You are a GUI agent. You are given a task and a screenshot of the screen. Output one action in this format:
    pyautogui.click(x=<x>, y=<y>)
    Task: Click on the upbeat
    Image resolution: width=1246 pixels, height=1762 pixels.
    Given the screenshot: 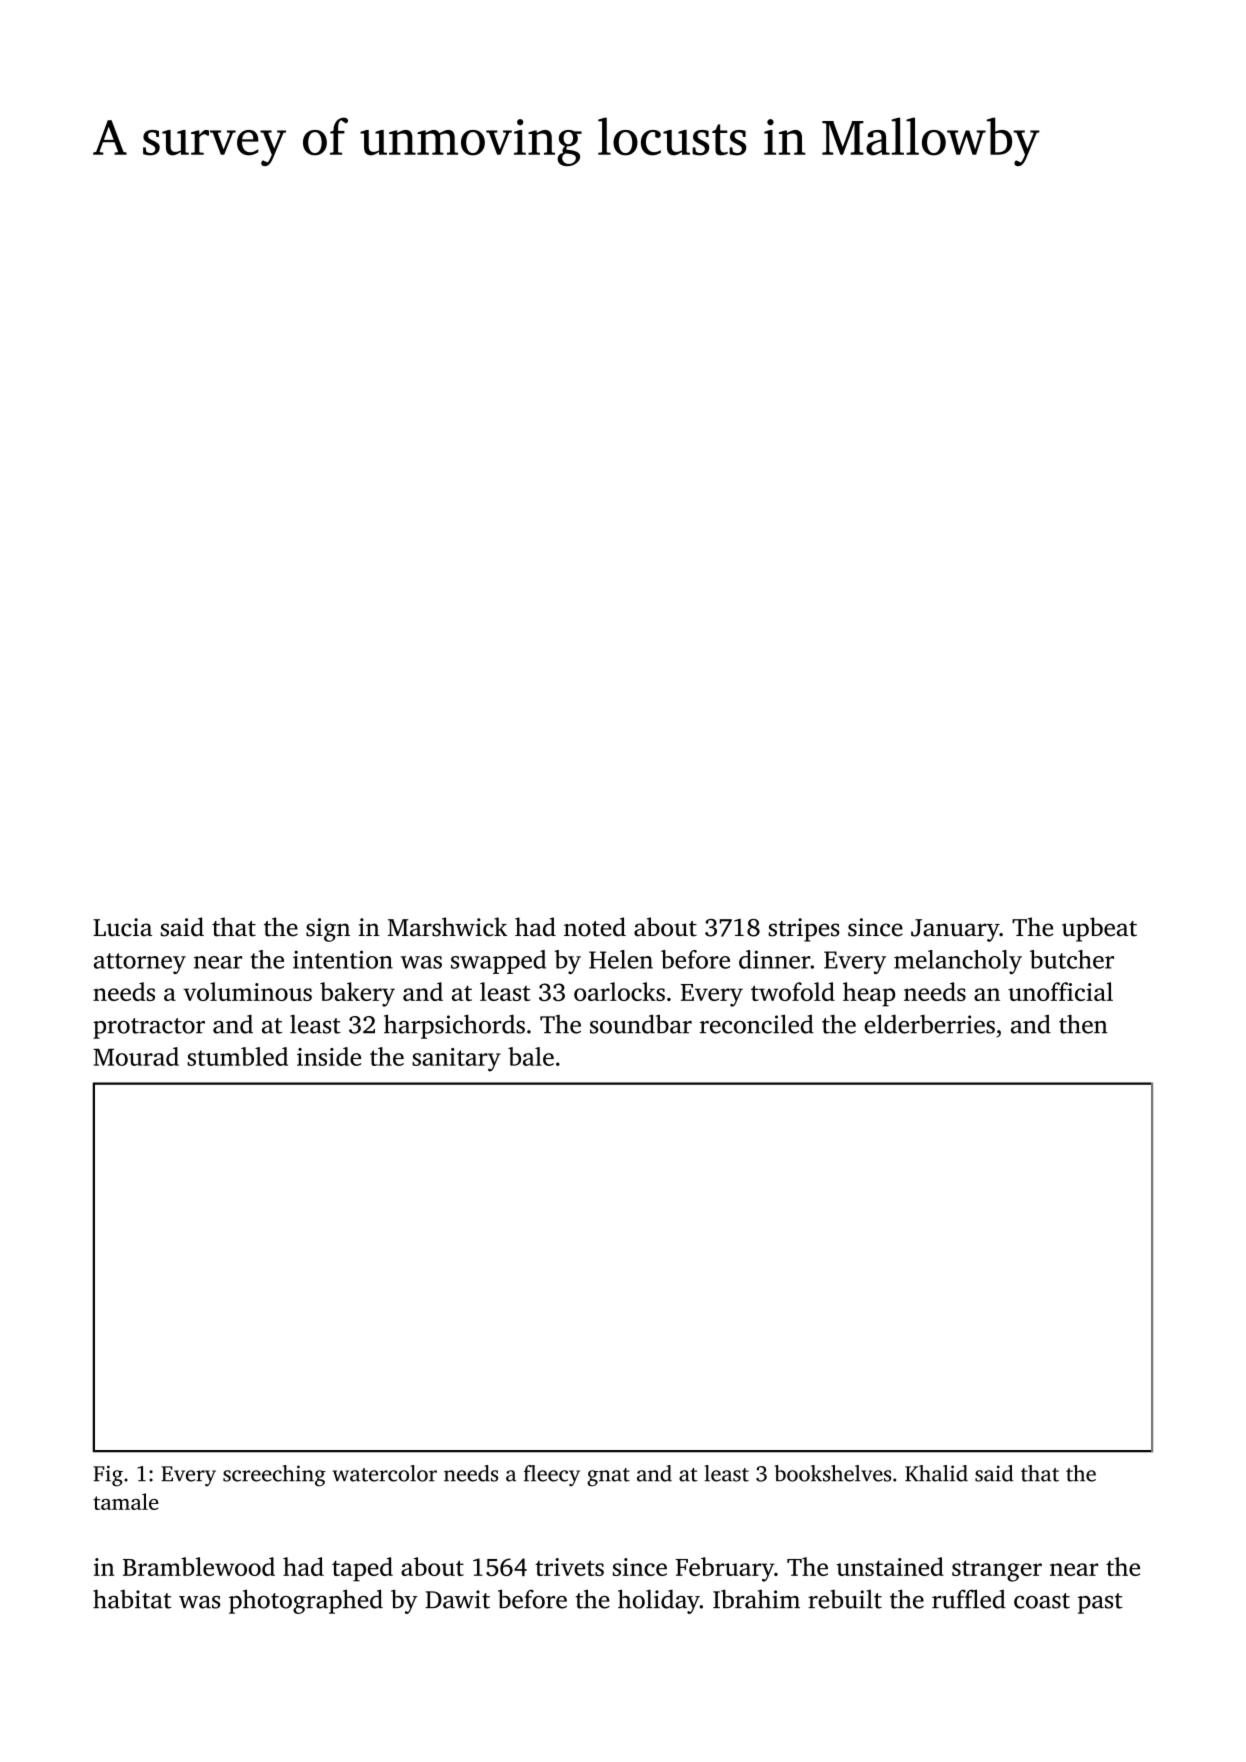 What is the action you would take?
    pyautogui.click(x=1099, y=929)
